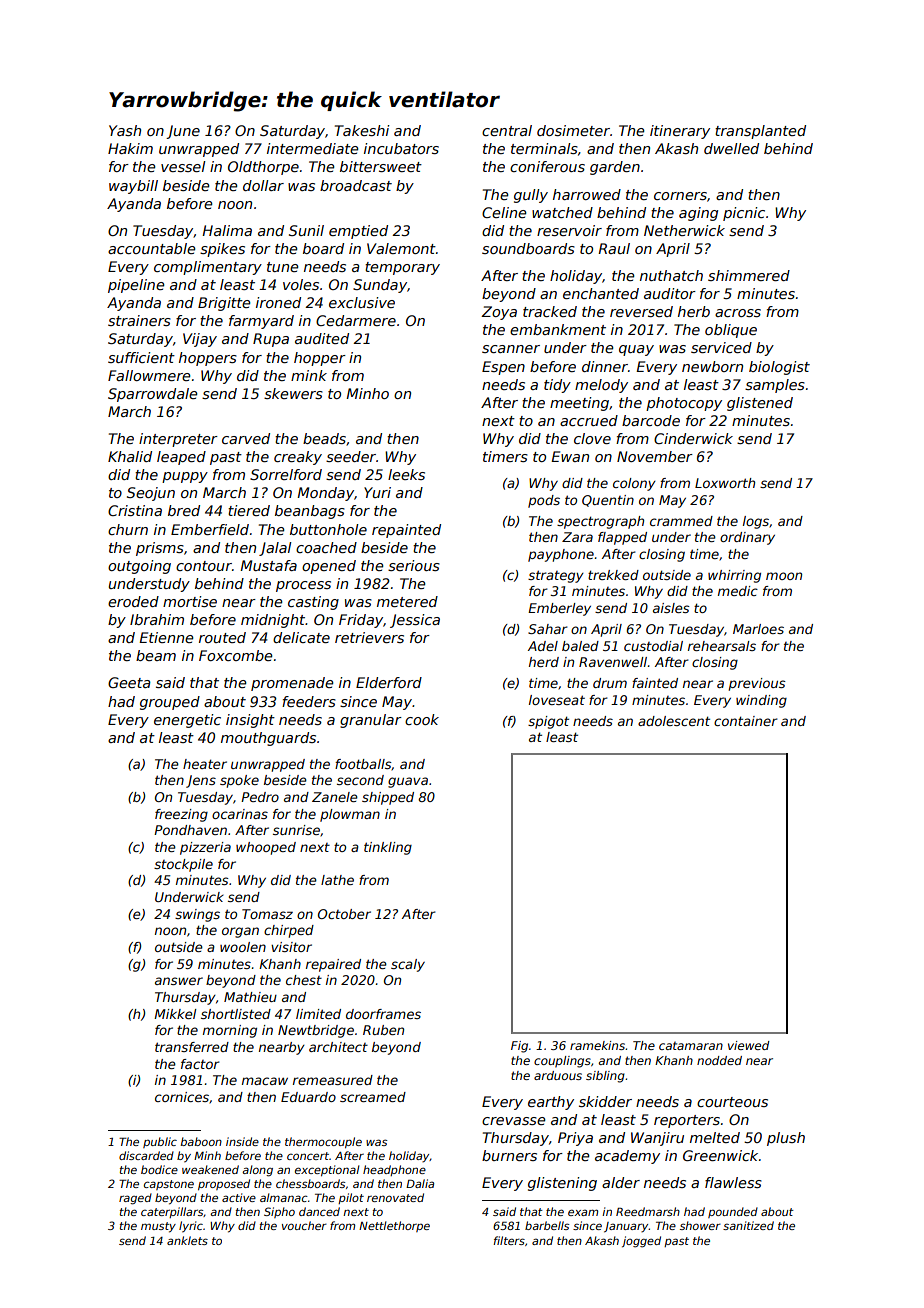 This screenshot has width=924, height=1308. I want to click on granular, so click(371, 721).
